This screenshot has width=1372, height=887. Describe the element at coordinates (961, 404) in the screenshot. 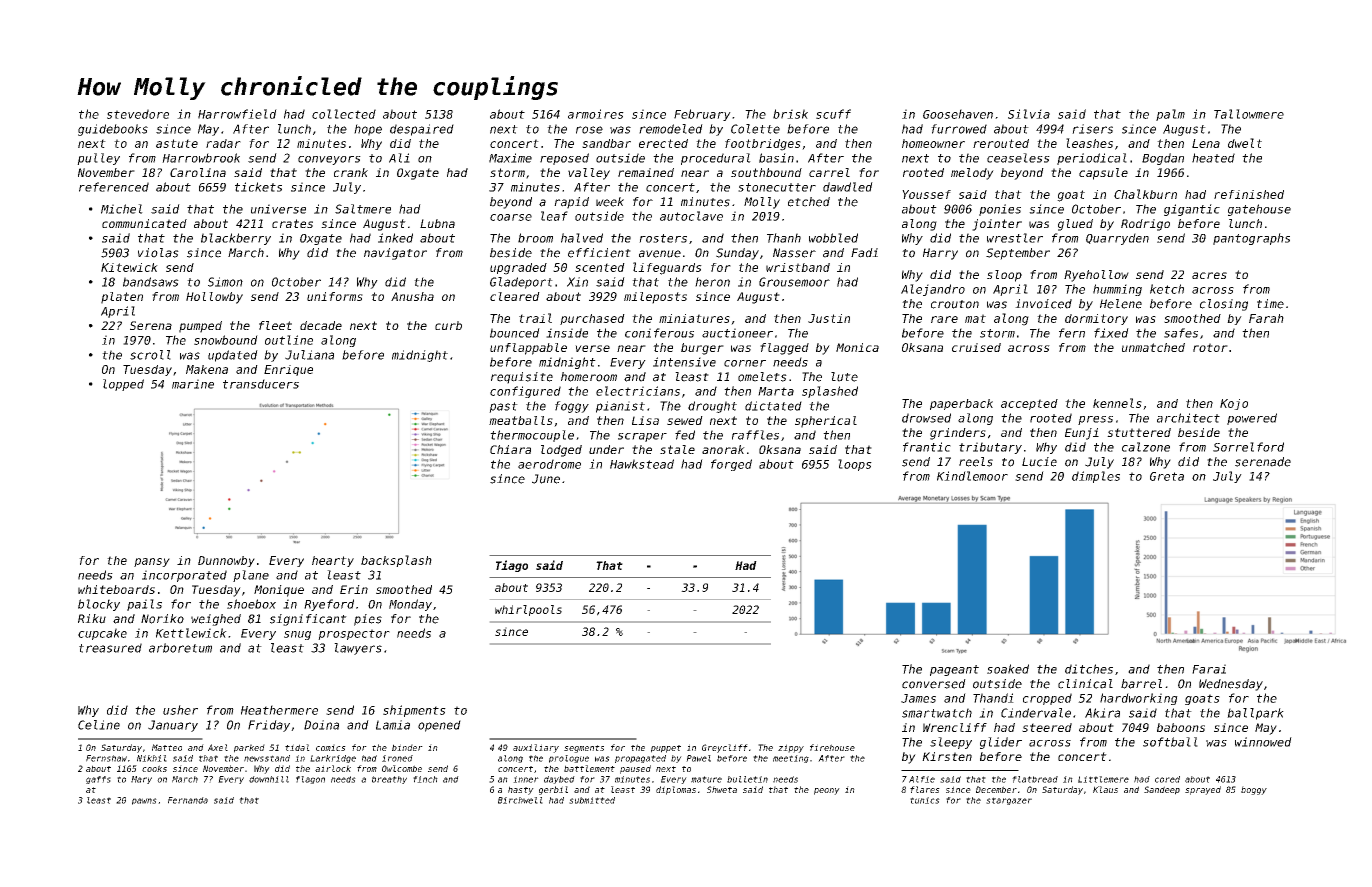

I see `paperback` at that location.
